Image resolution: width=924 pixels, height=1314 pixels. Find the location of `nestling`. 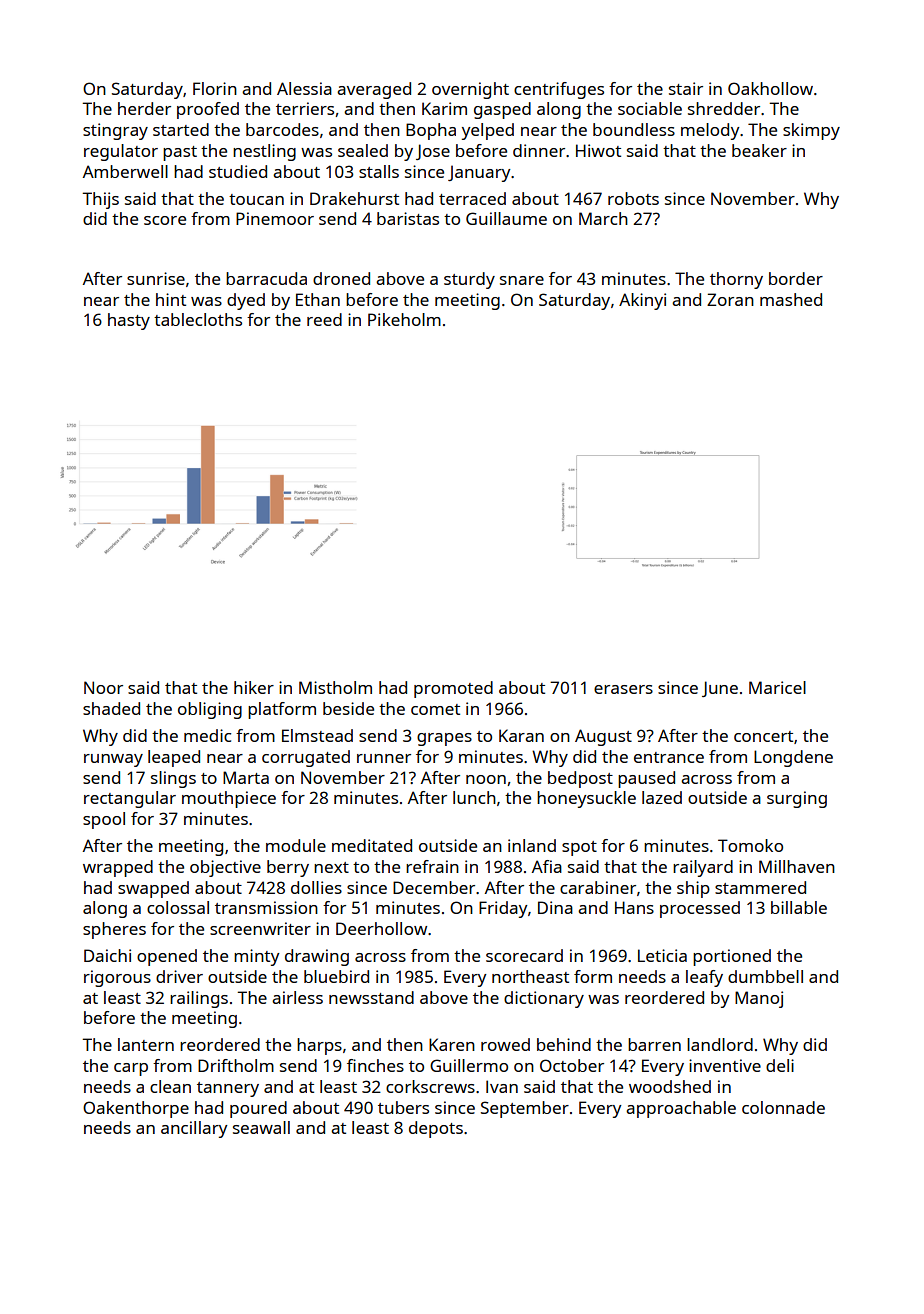

nestling is located at coordinates (264, 152).
